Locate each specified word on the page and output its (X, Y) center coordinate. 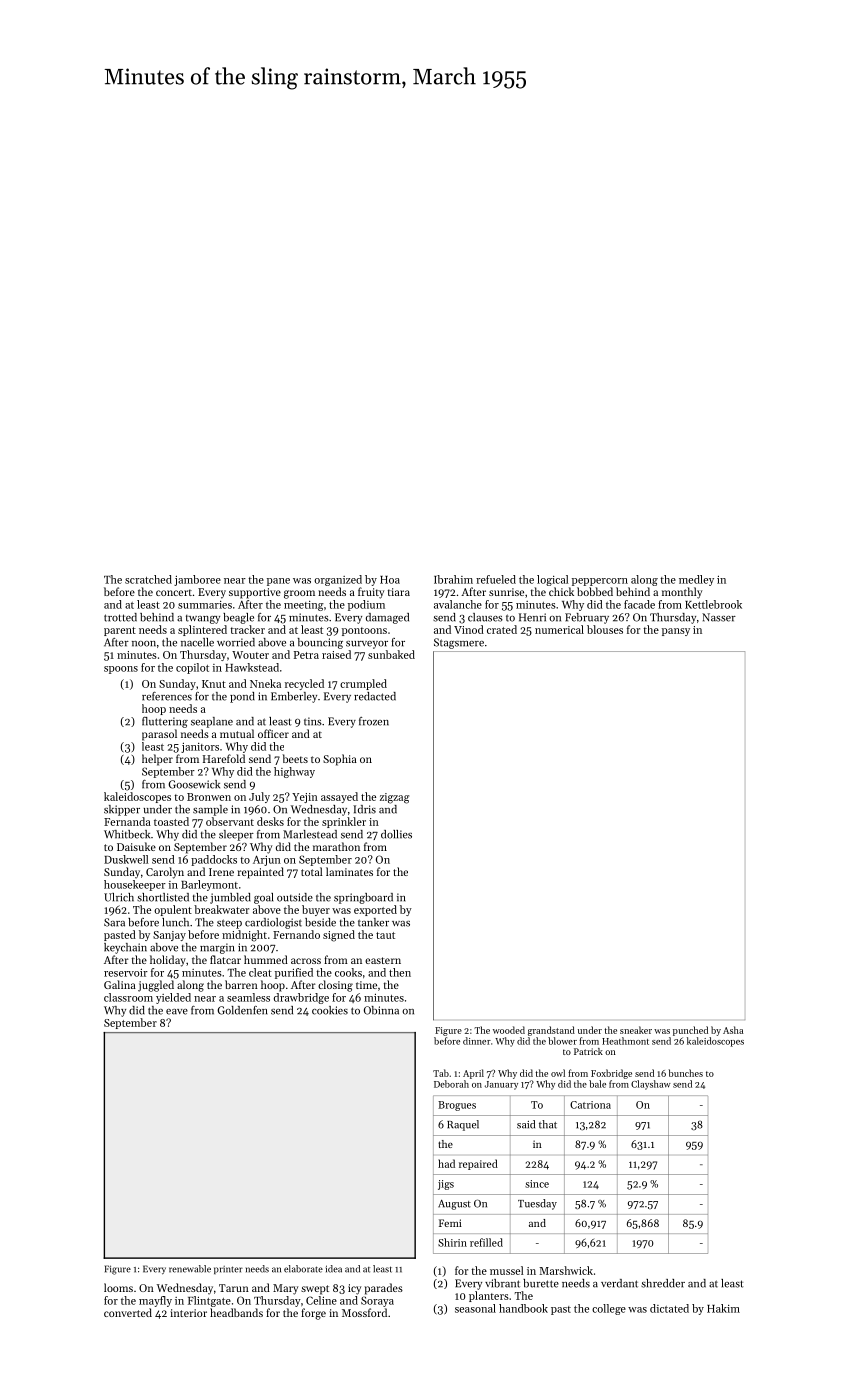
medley (696, 580)
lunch (175, 922)
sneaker (636, 1030)
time (366, 985)
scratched (148, 579)
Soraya (377, 1301)
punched (690, 1031)
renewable (190, 1269)
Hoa (390, 580)
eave (177, 1012)
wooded (509, 1030)
